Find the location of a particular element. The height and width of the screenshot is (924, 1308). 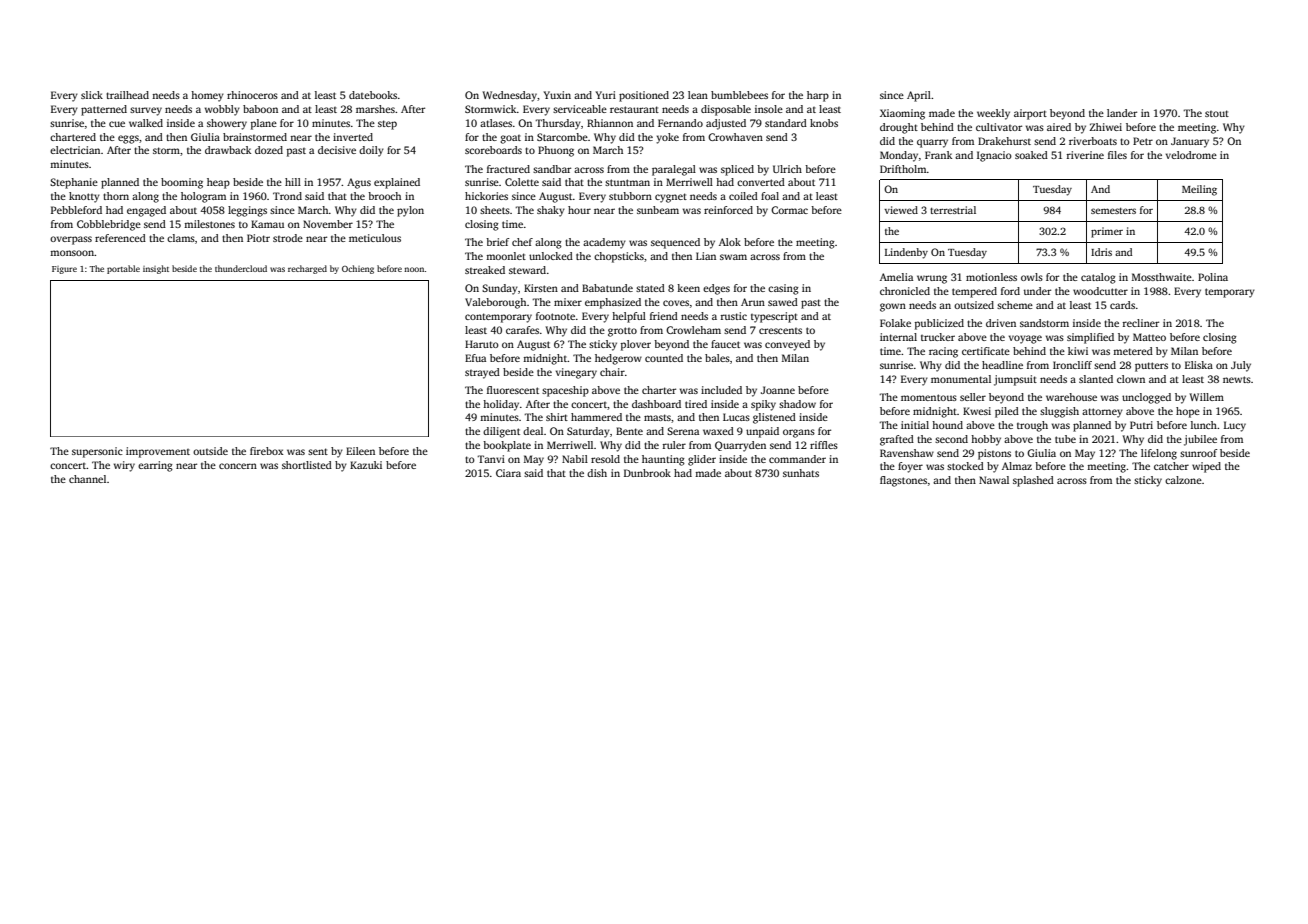

Dunbrook is located at coordinates (647, 473).
